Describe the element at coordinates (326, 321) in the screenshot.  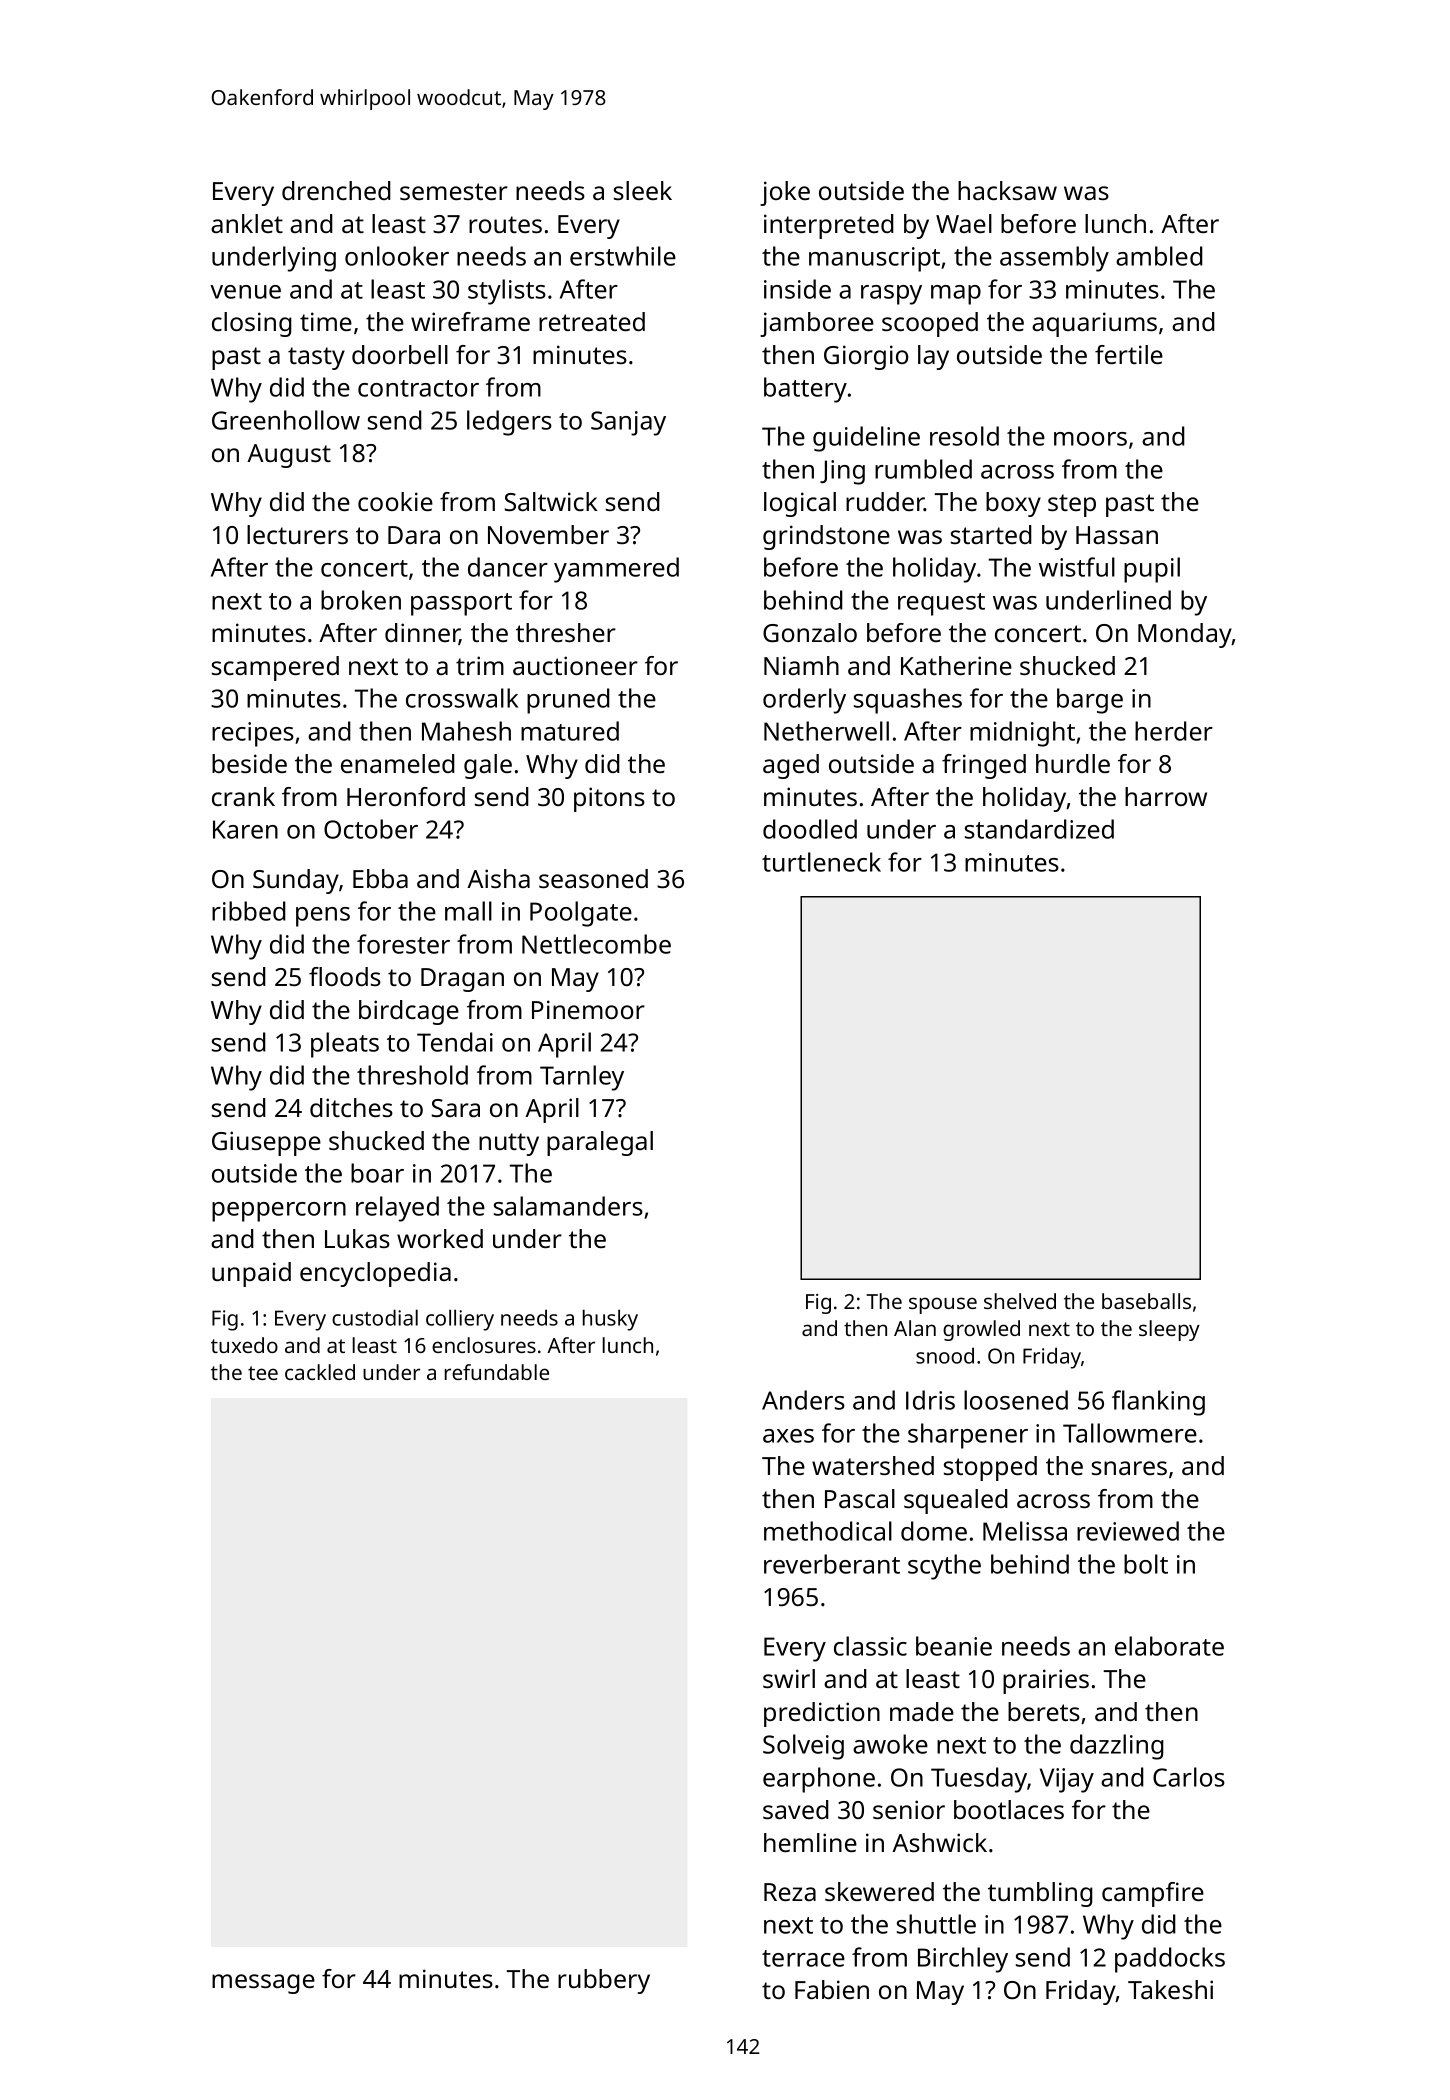
I see `time` at that location.
